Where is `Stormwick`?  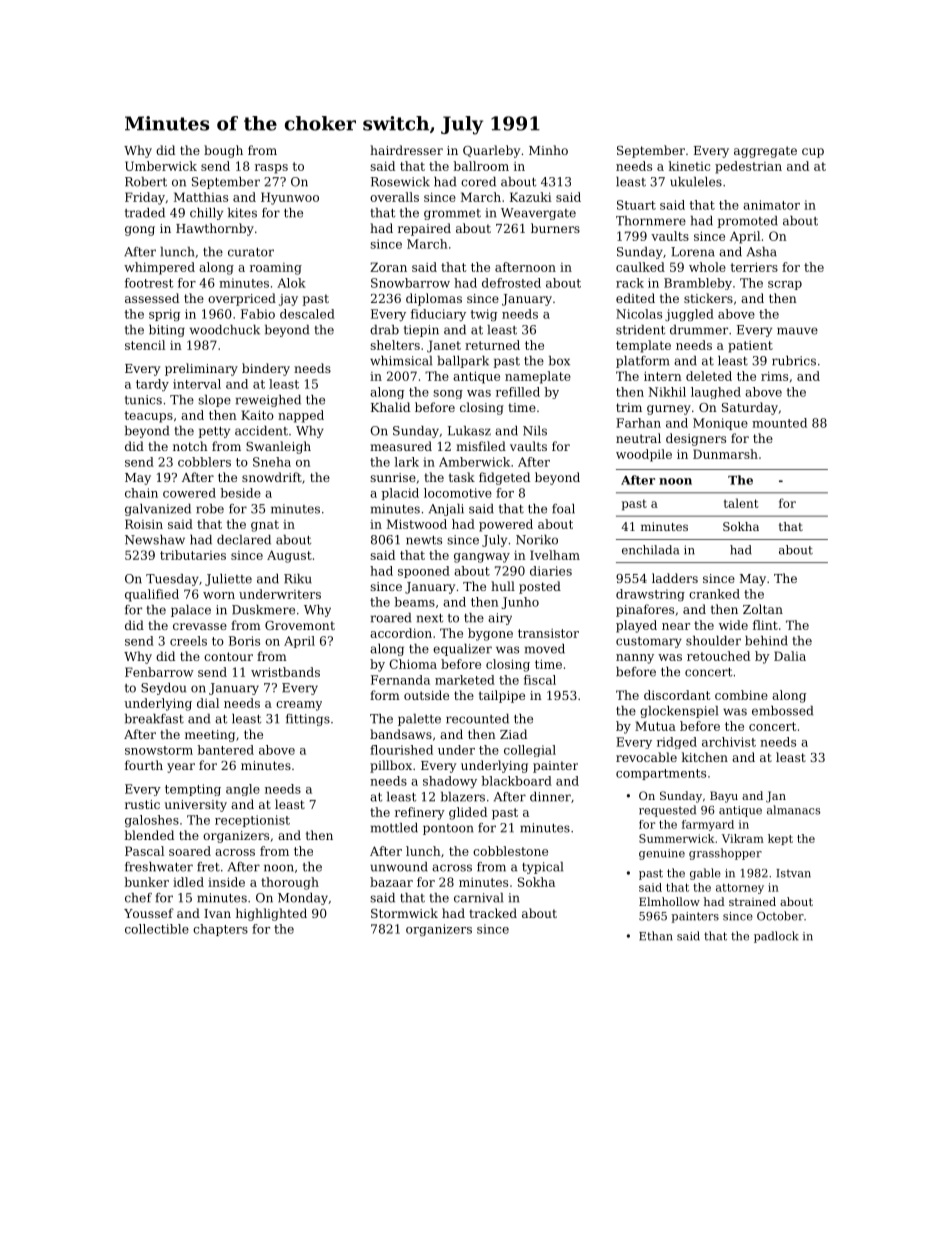
Stormwick is located at coordinates (404, 913).
